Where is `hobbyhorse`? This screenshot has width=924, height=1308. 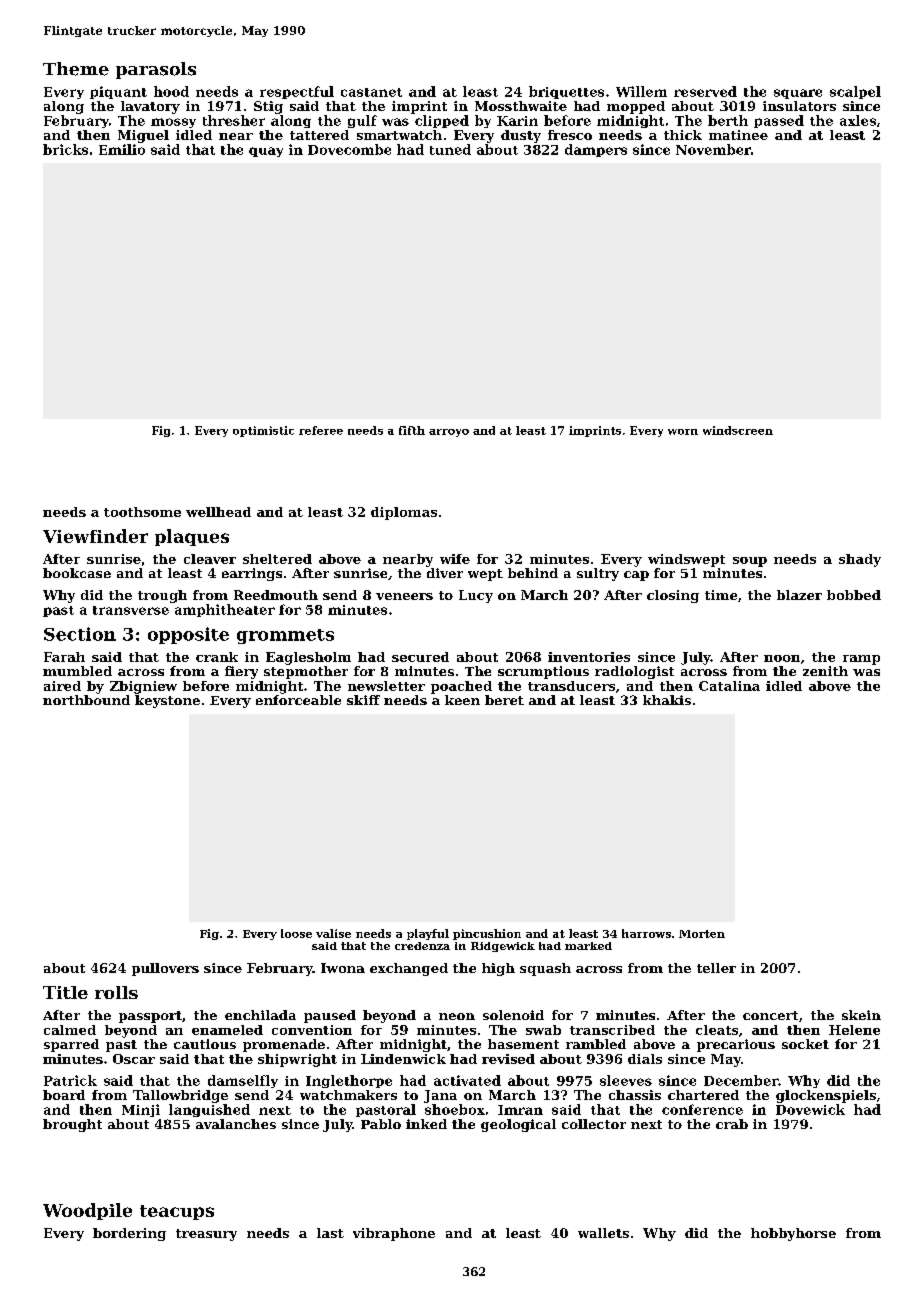
hobbyhorse is located at coordinates (793, 1234).
